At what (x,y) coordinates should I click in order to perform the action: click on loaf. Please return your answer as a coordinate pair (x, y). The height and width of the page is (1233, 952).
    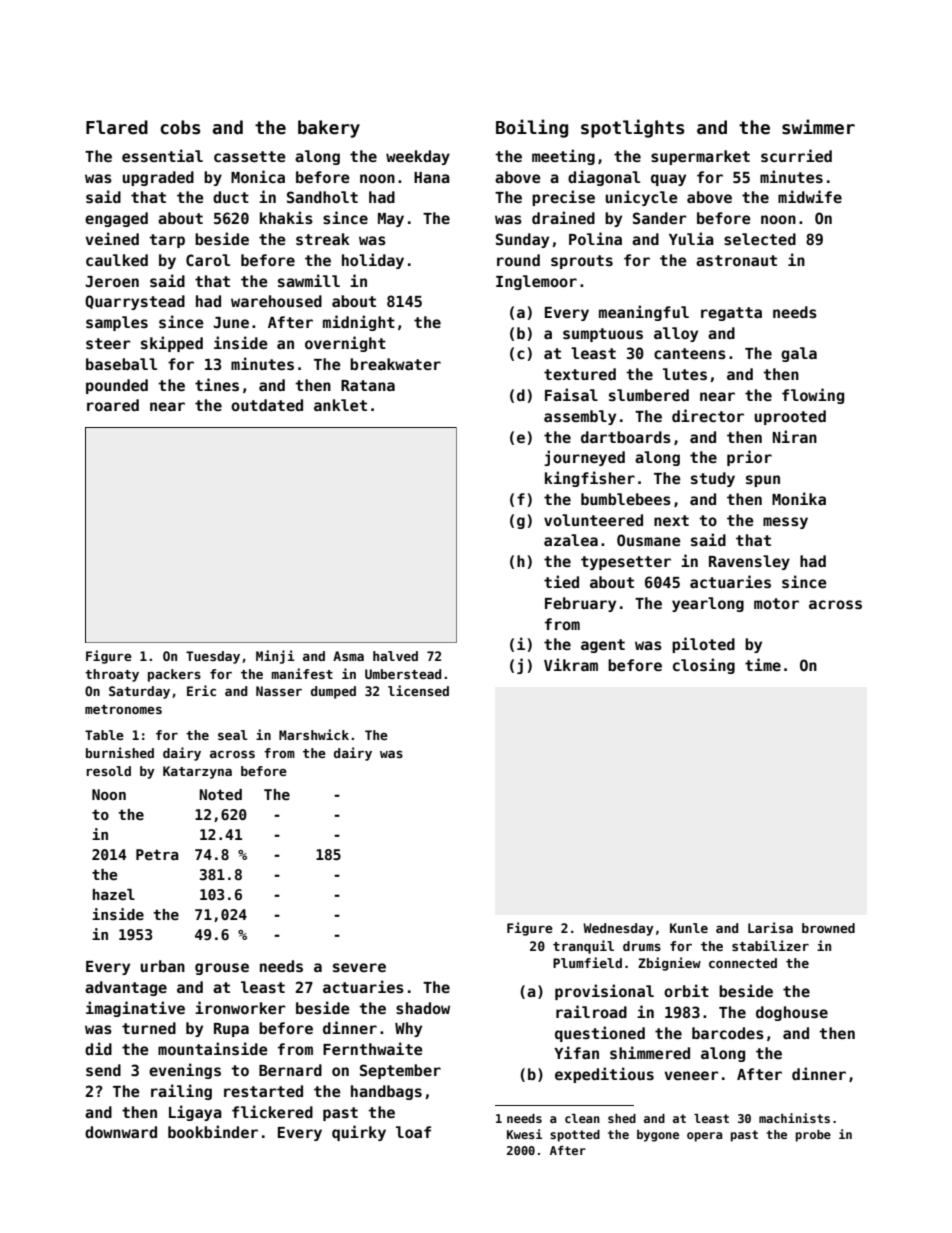
    Looking at the image, I should click on (413, 1132).
